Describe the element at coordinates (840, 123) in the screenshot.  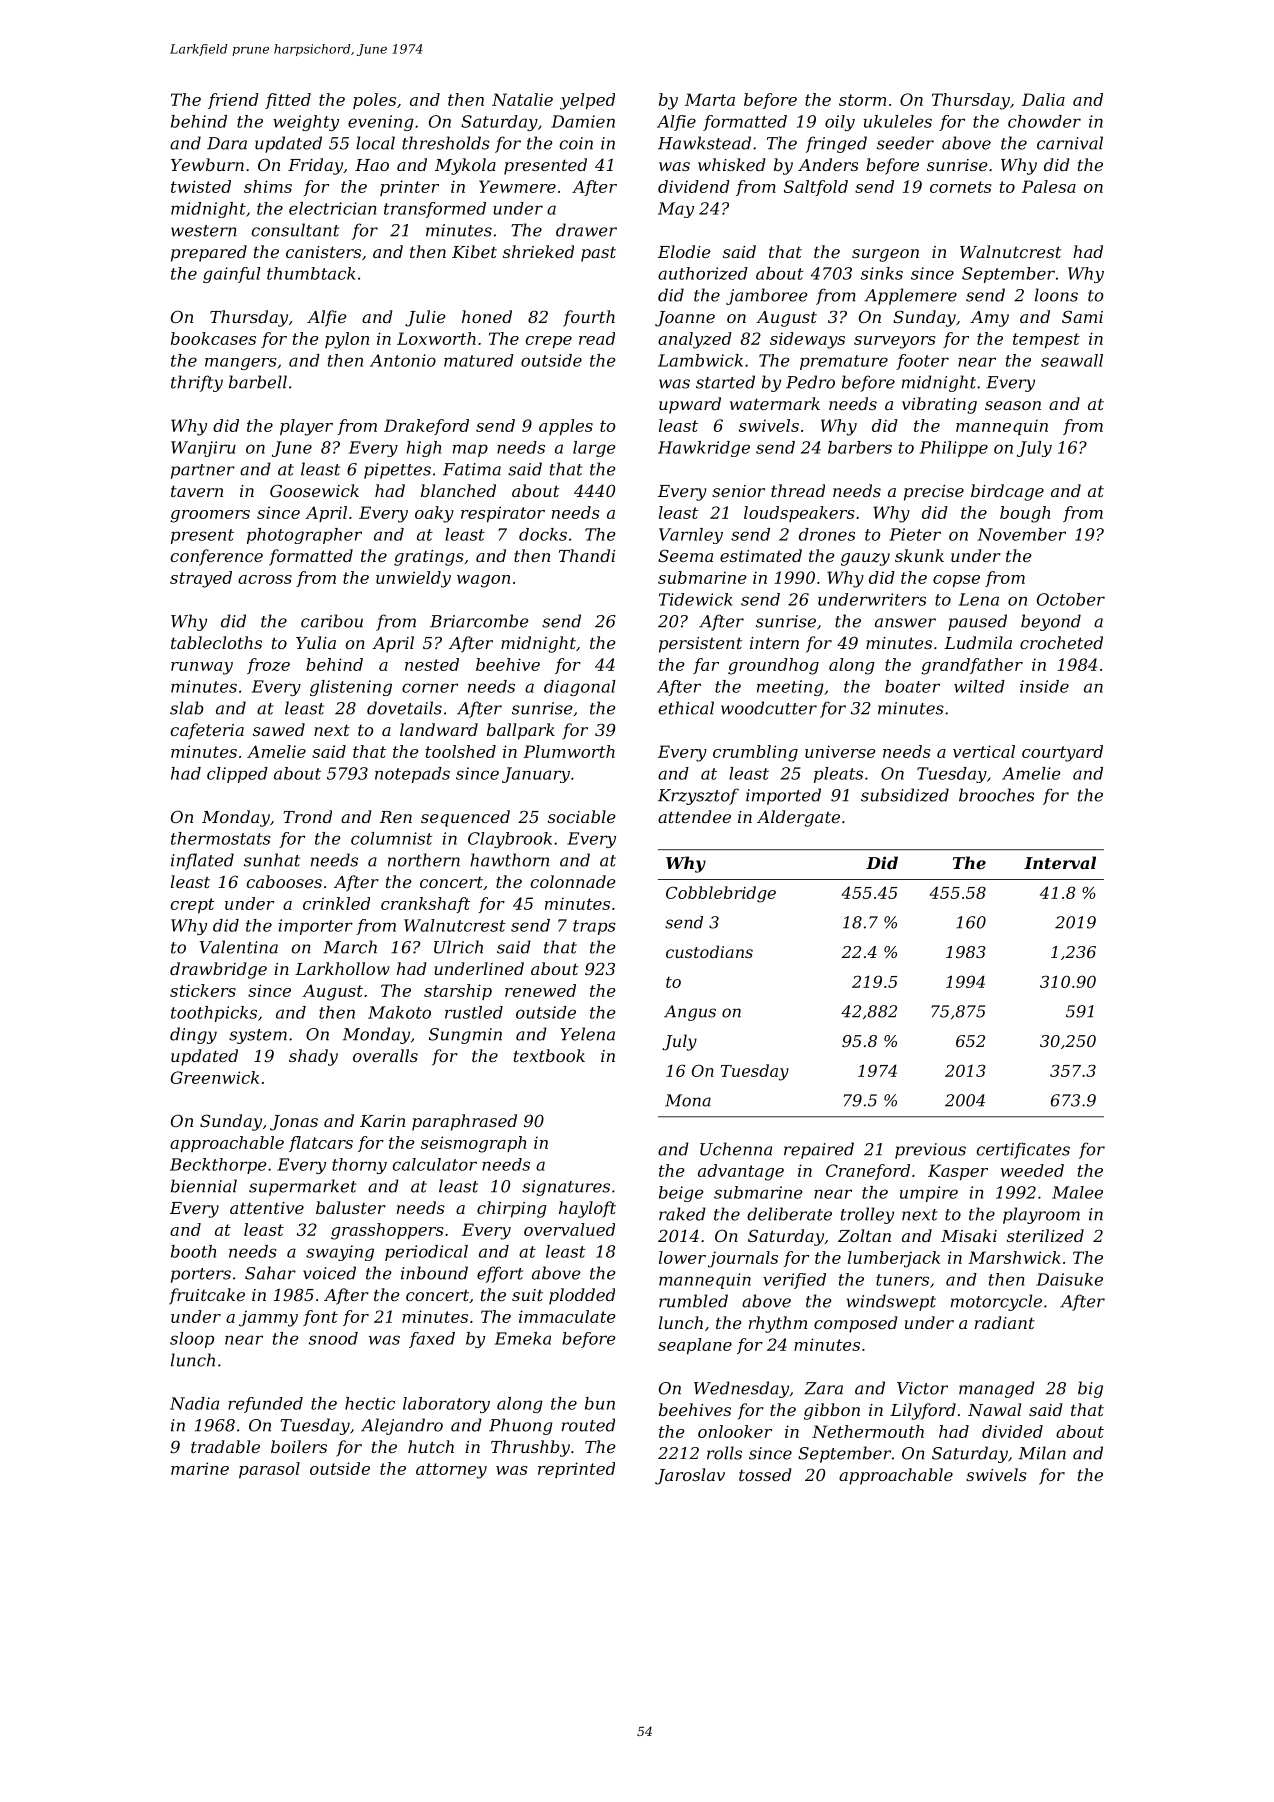
I see `oily` at that location.
